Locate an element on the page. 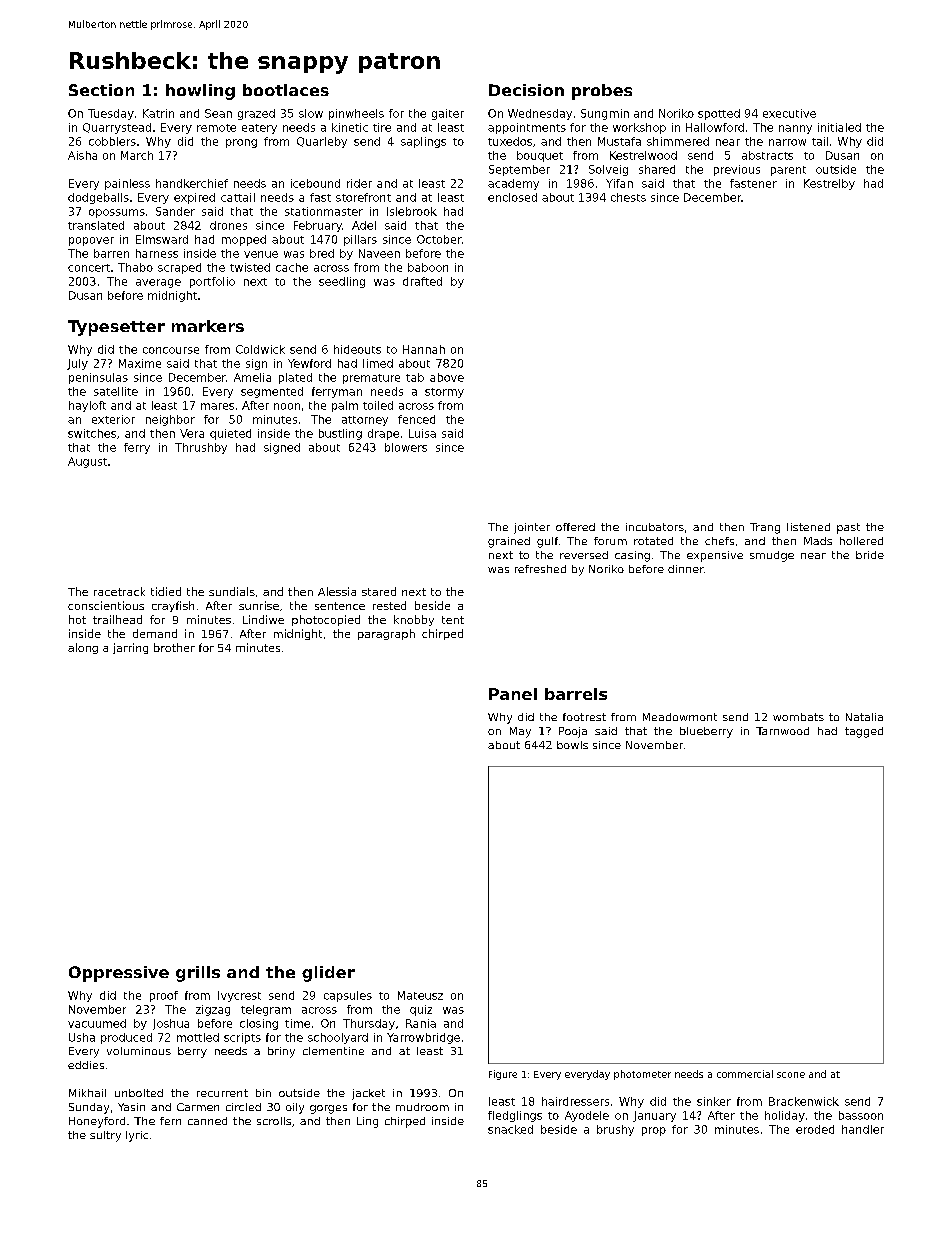  bred is located at coordinates (322, 253).
